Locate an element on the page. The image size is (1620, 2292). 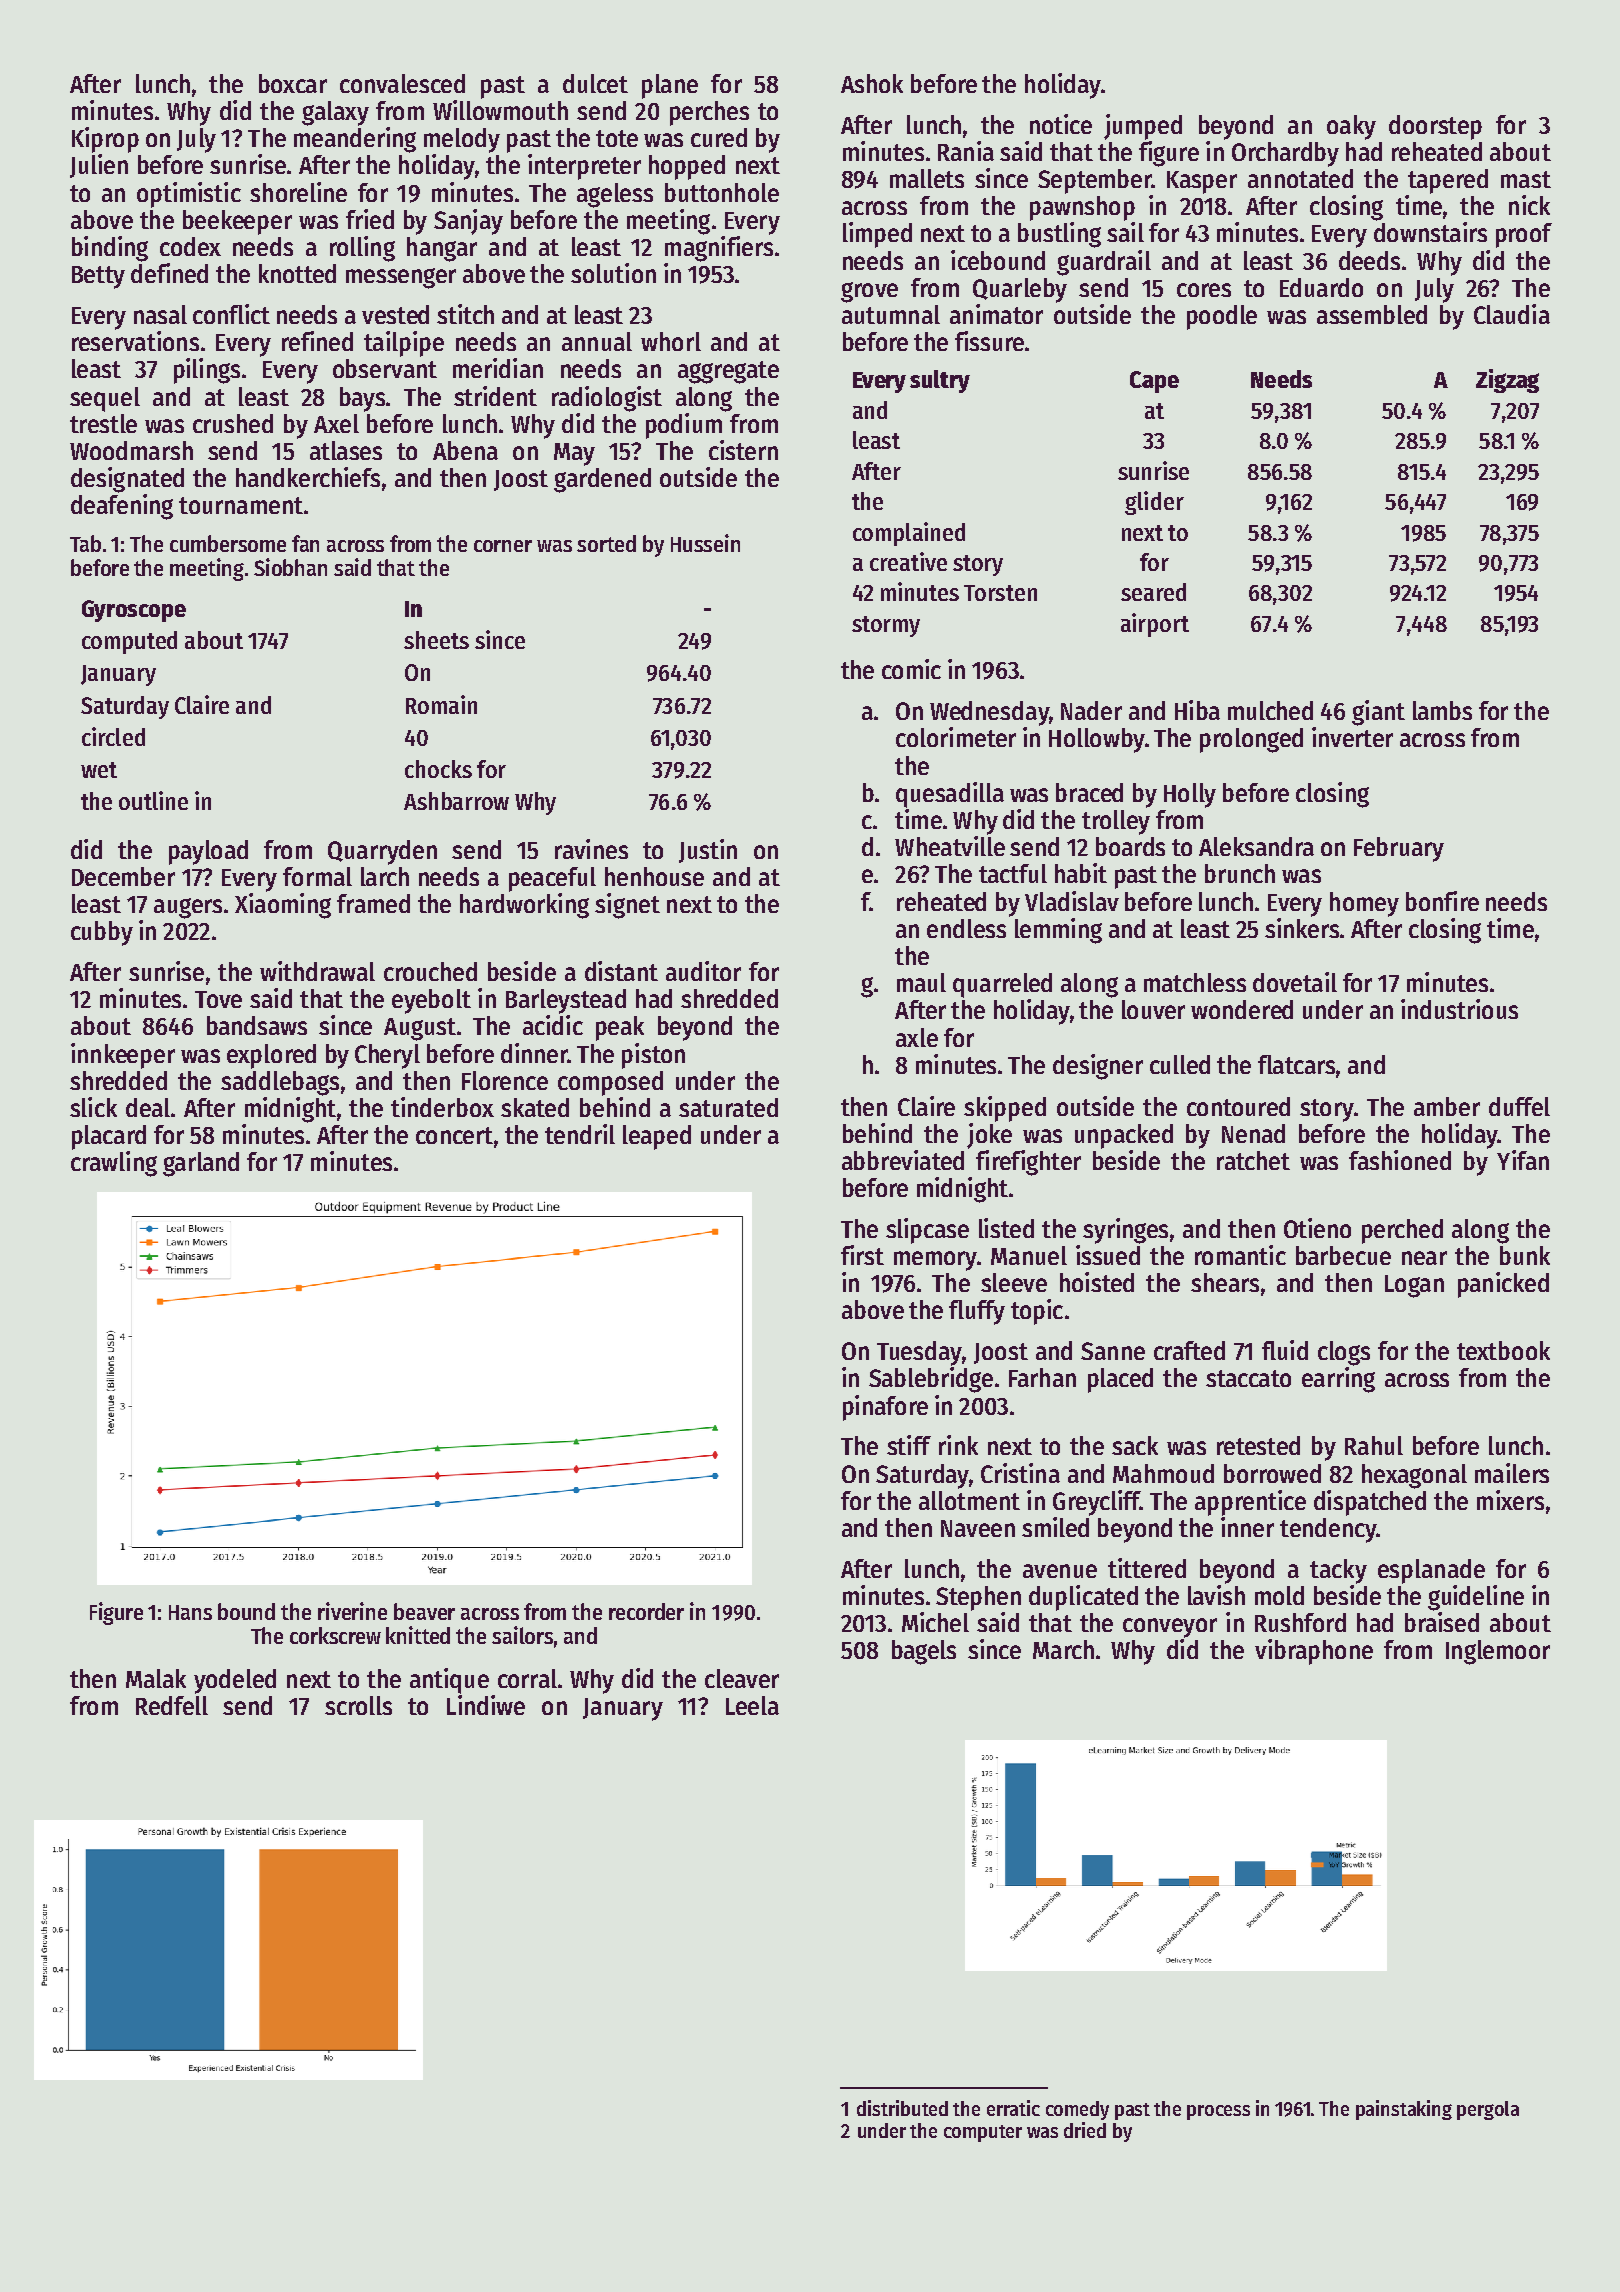
Malak is located at coordinates (156, 1678).
